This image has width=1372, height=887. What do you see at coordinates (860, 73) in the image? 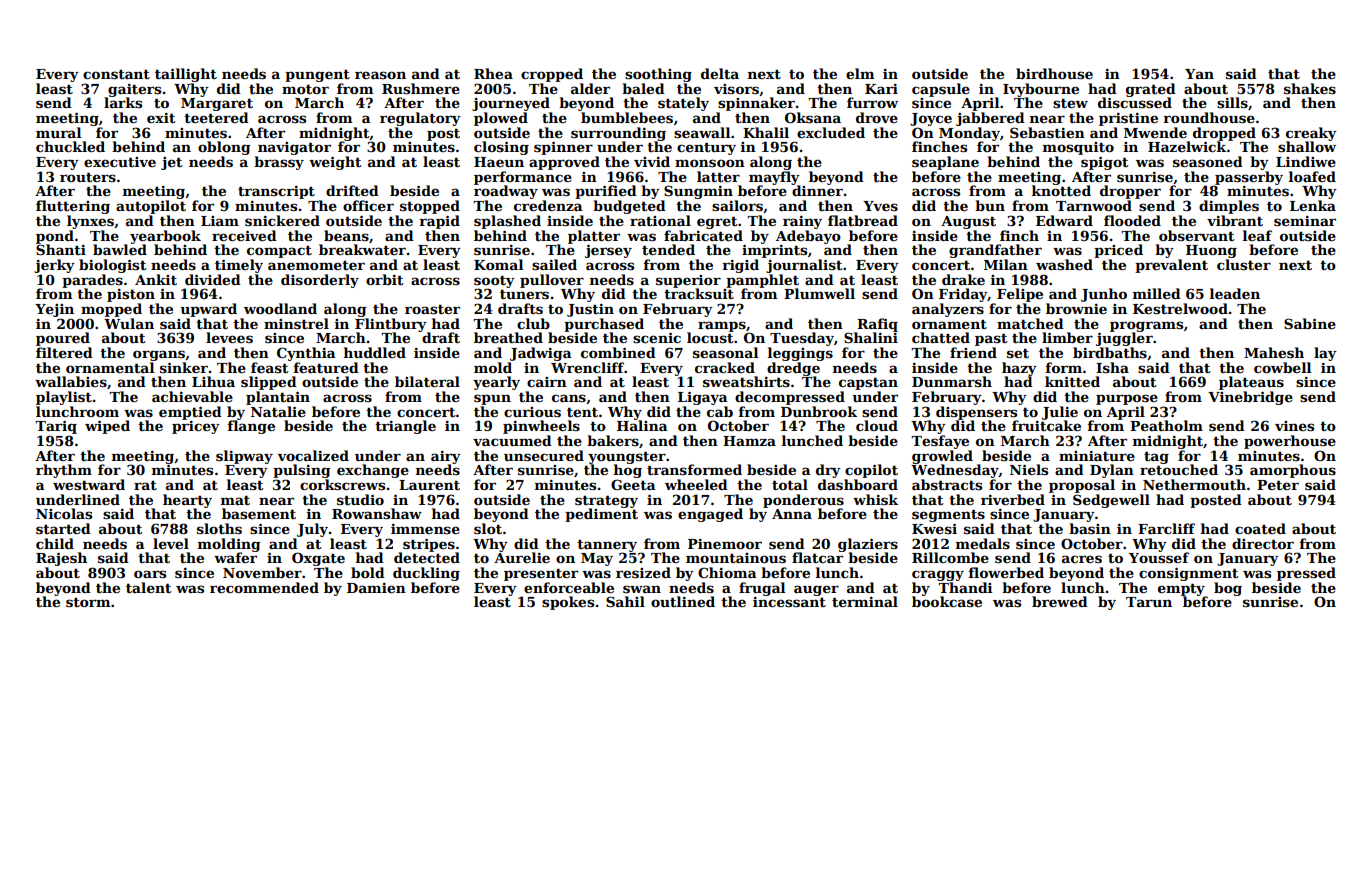
I see `elm` at bounding box center [860, 73].
